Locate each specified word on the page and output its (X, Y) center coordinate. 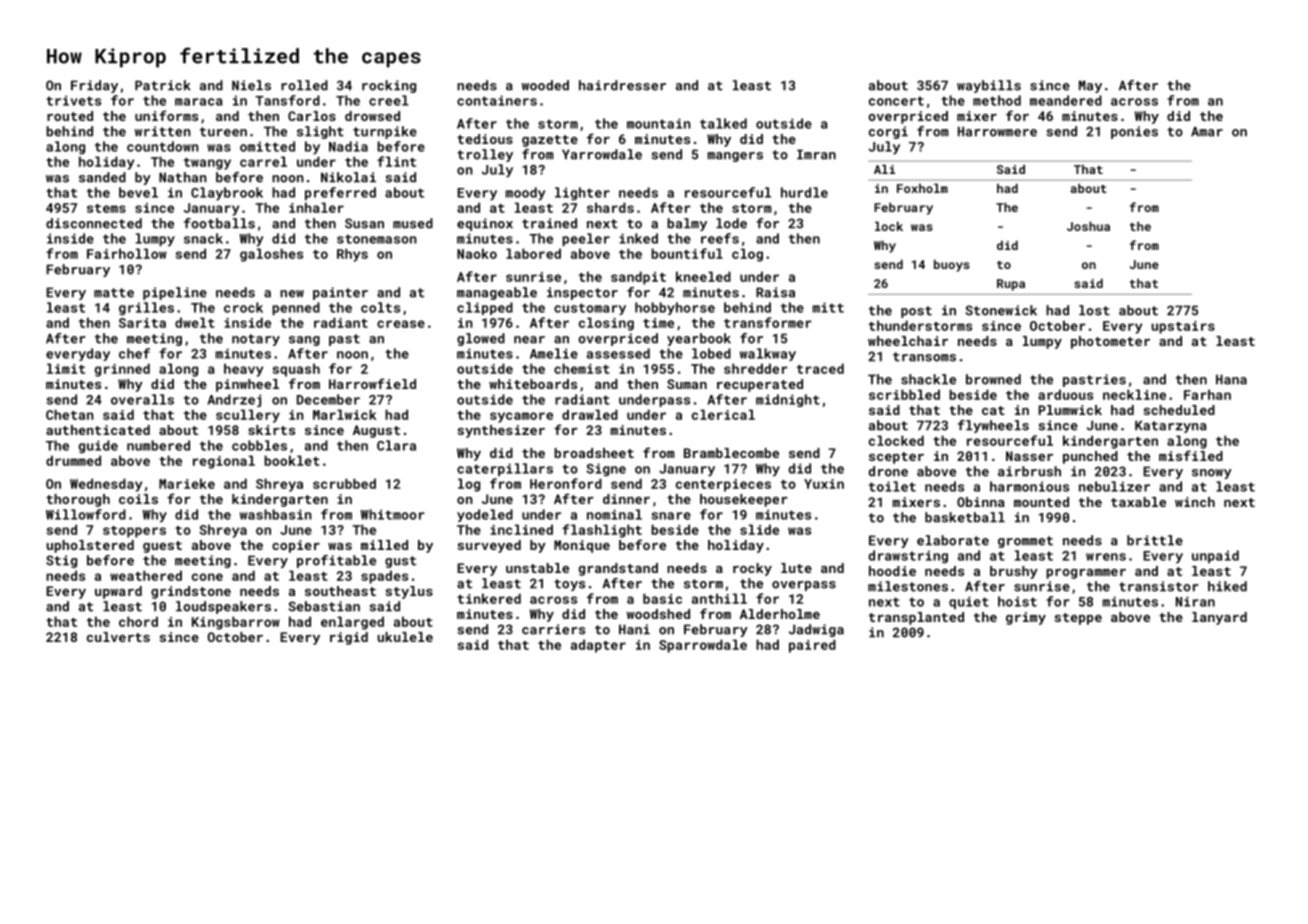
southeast (340, 591)
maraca (198, 102)
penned (296, 308)
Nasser (1029, 456)
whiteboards (533, 384)
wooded (545, 85)
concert (896, 101)
